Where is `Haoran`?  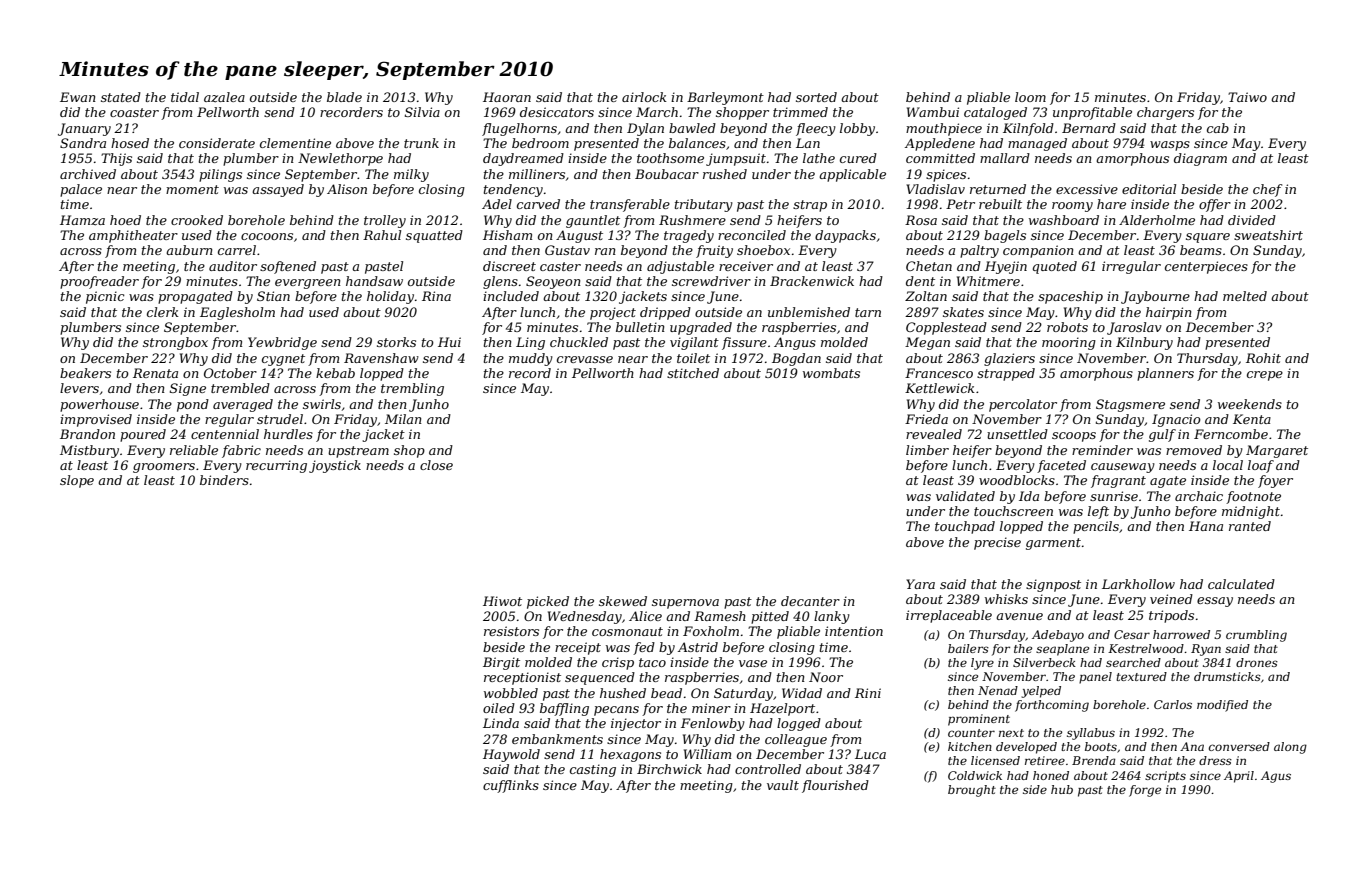 Haoran is located at coordinates (507, 97).
